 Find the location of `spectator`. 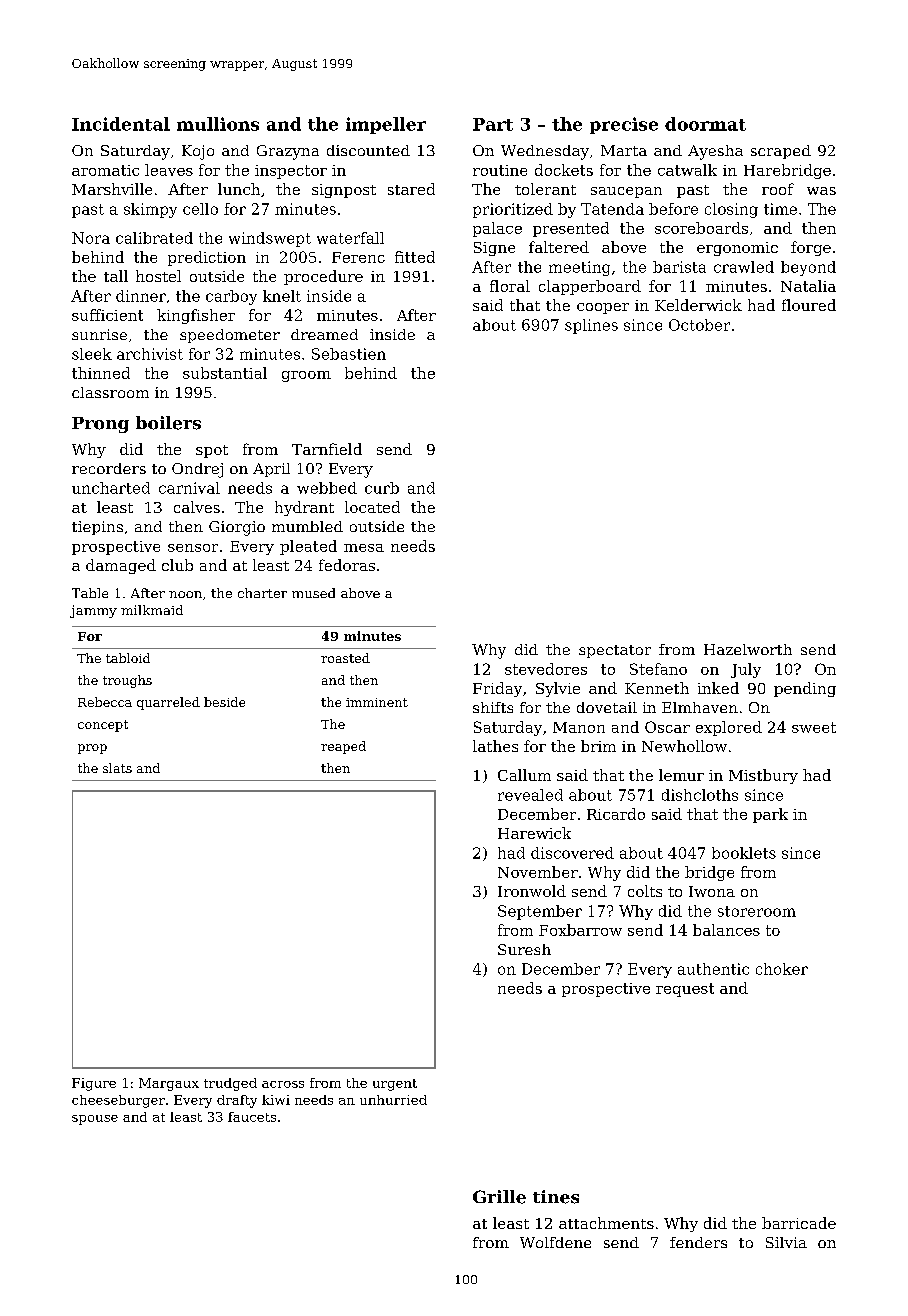

spectator is located at coordinates (615, 651).
